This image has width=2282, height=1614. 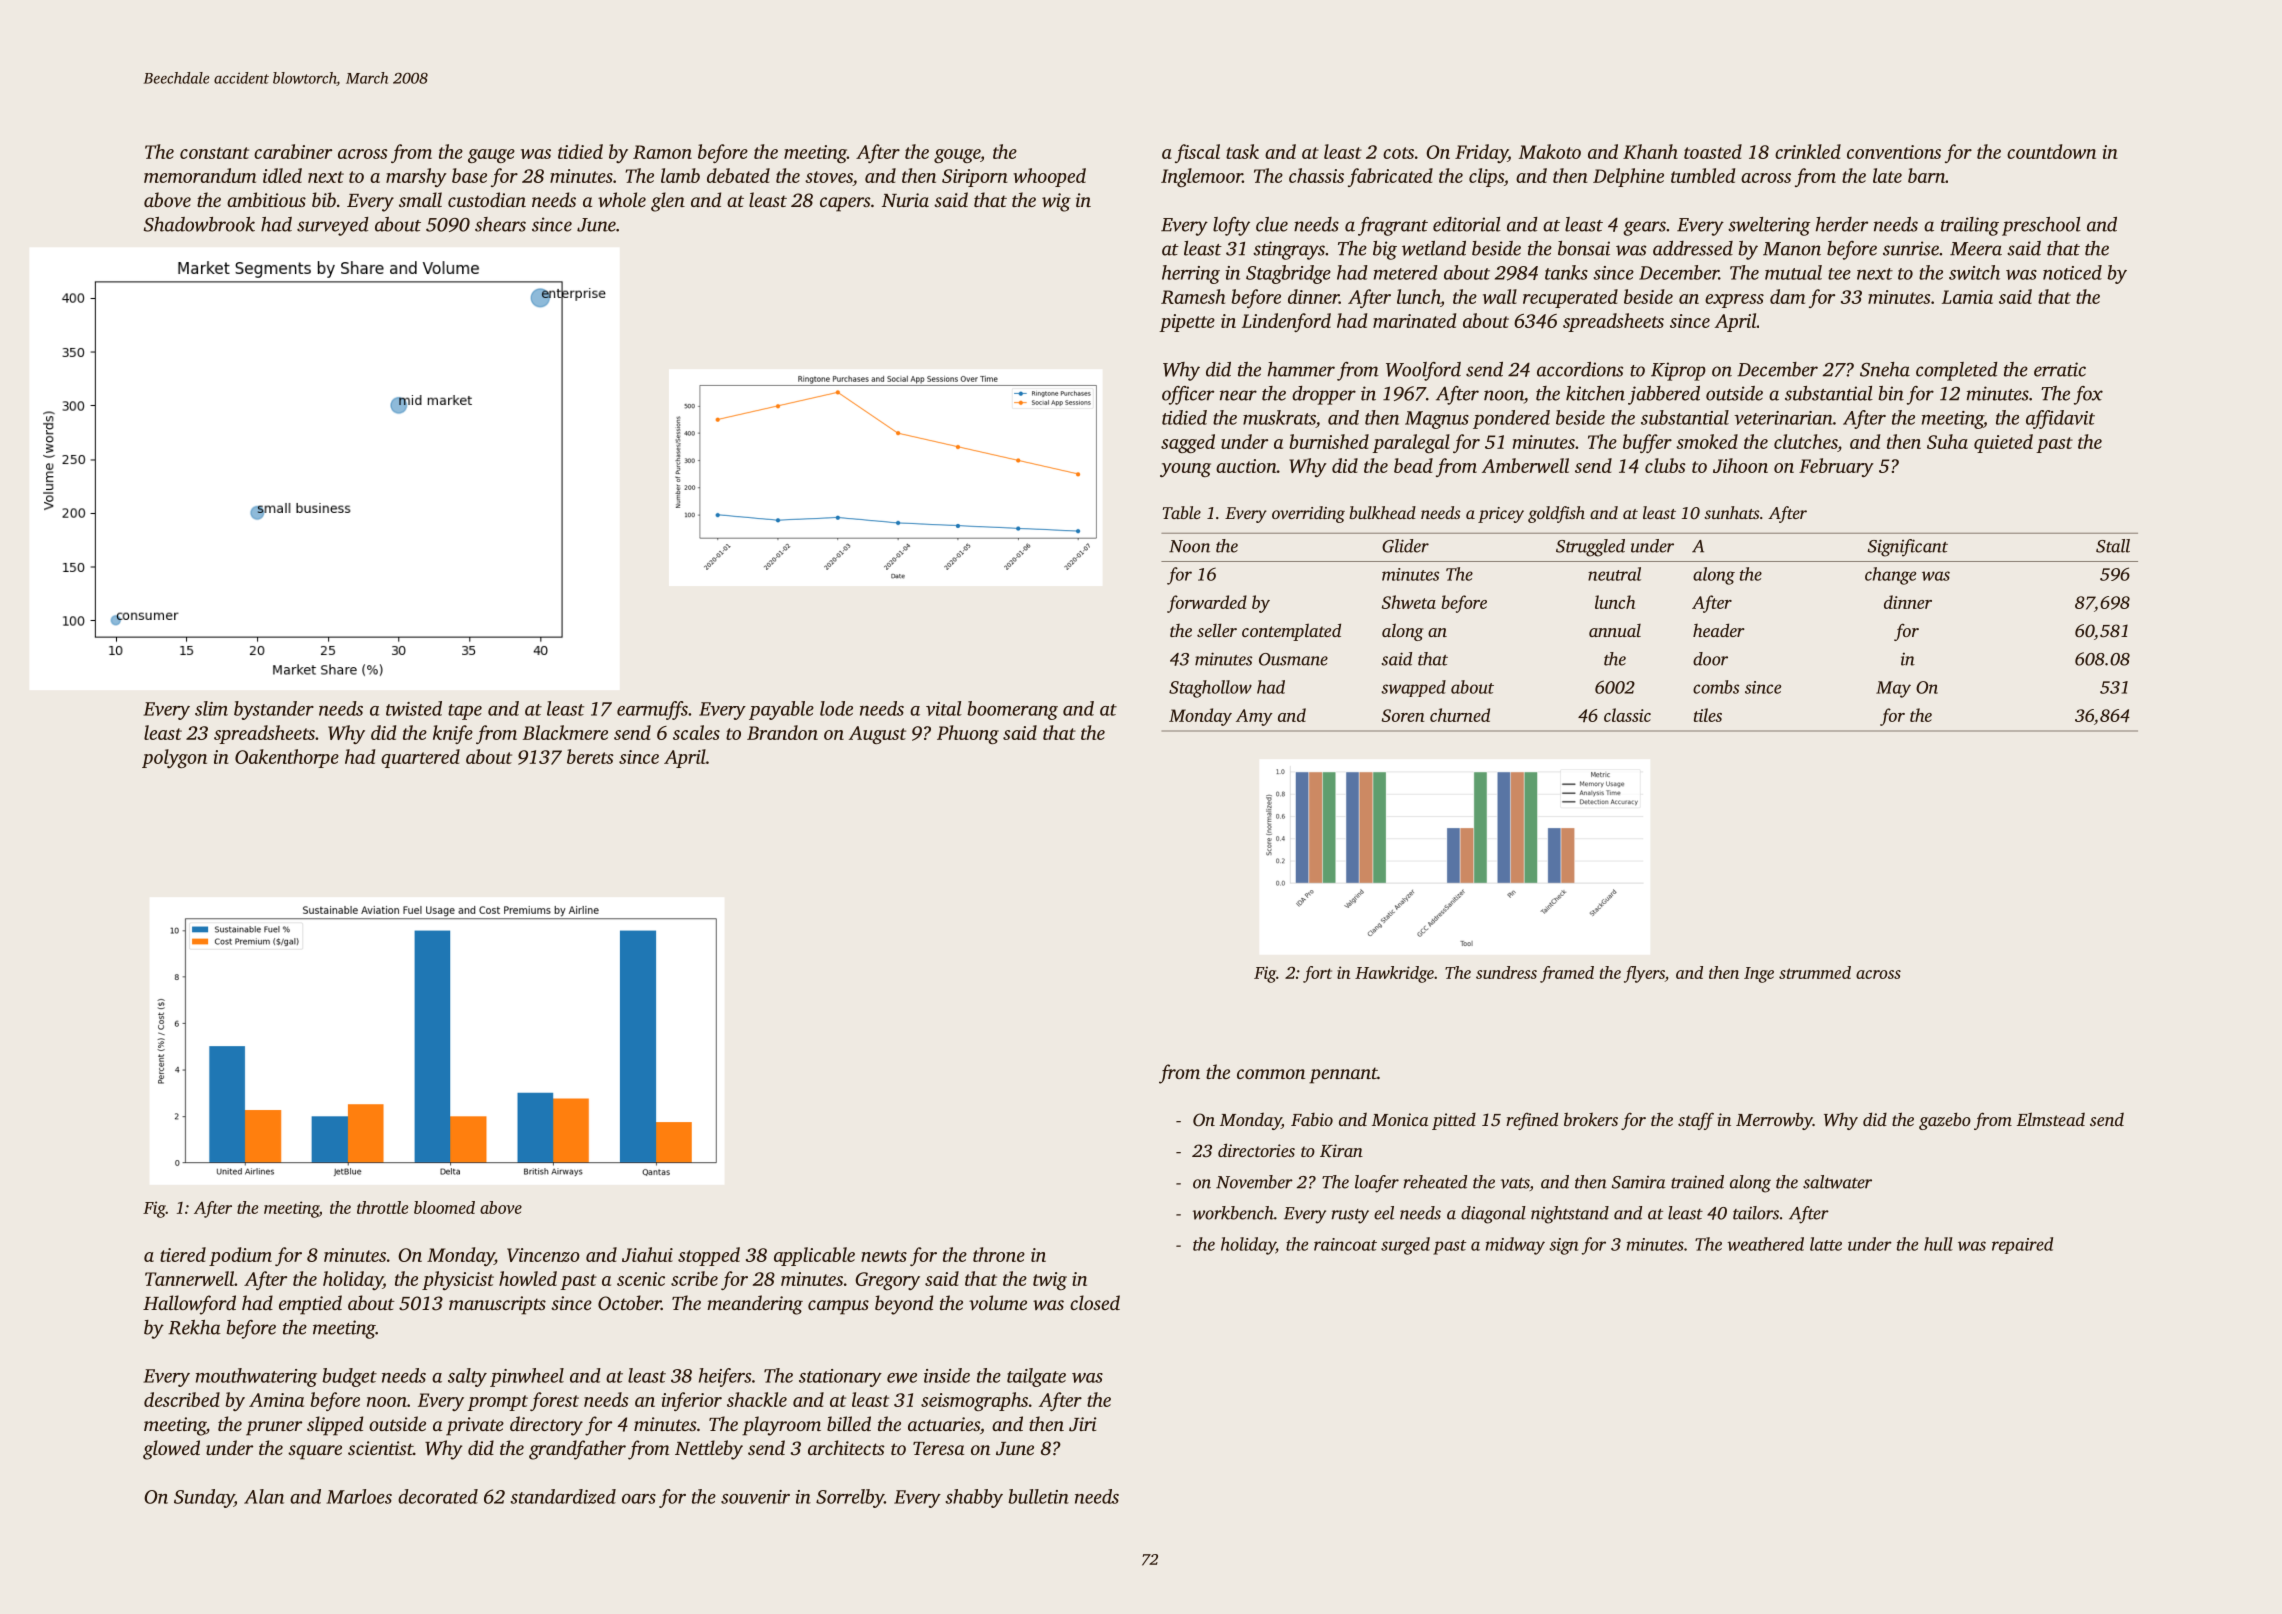 I want to click on fort, so click(x=1317, y=974).
